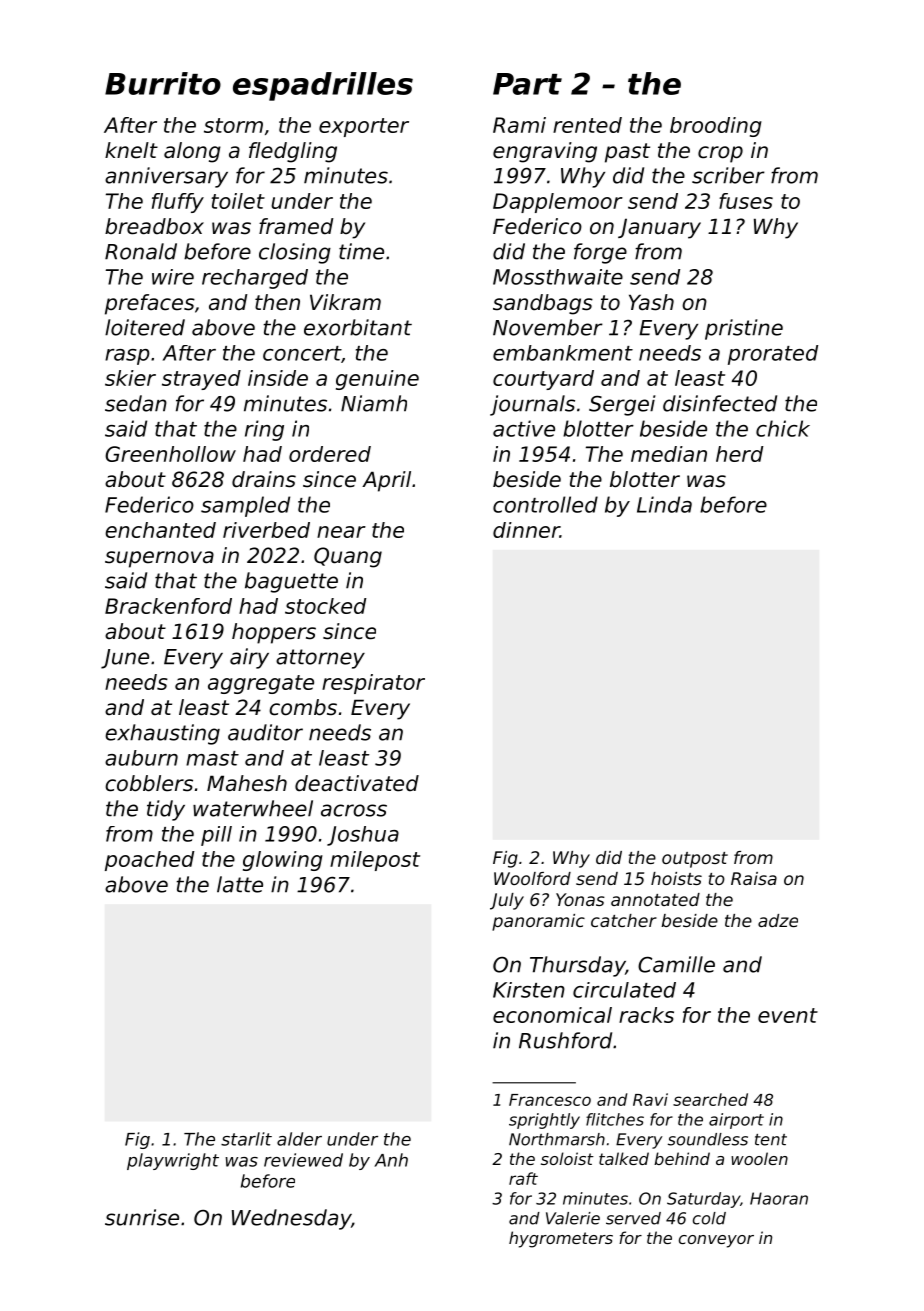  What do you see at coordinates (149, 861) in the screenshot?
I see `poached` at bounding box center [149, 861].
